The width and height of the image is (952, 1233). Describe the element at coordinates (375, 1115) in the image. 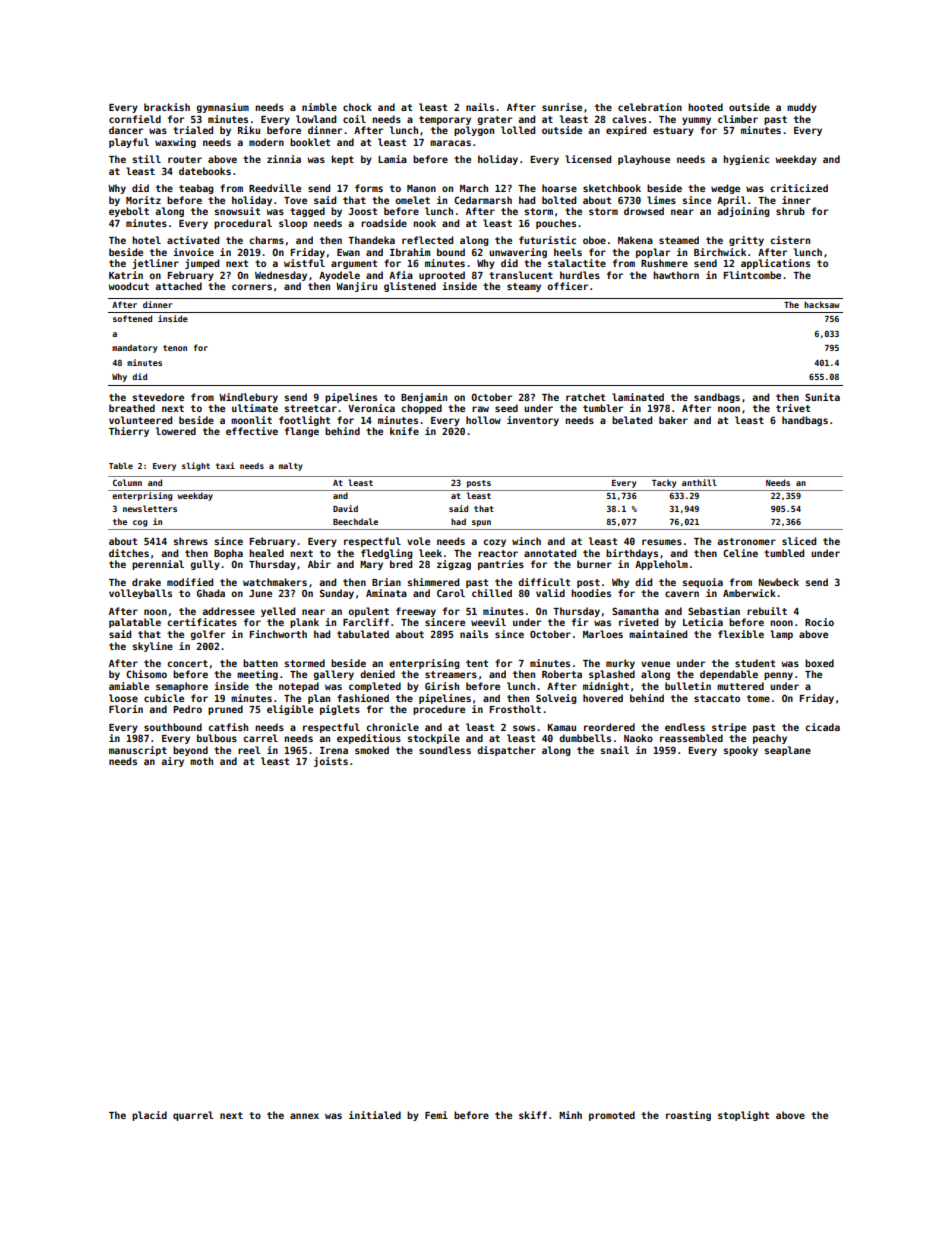

I see `initialed` at that location.
